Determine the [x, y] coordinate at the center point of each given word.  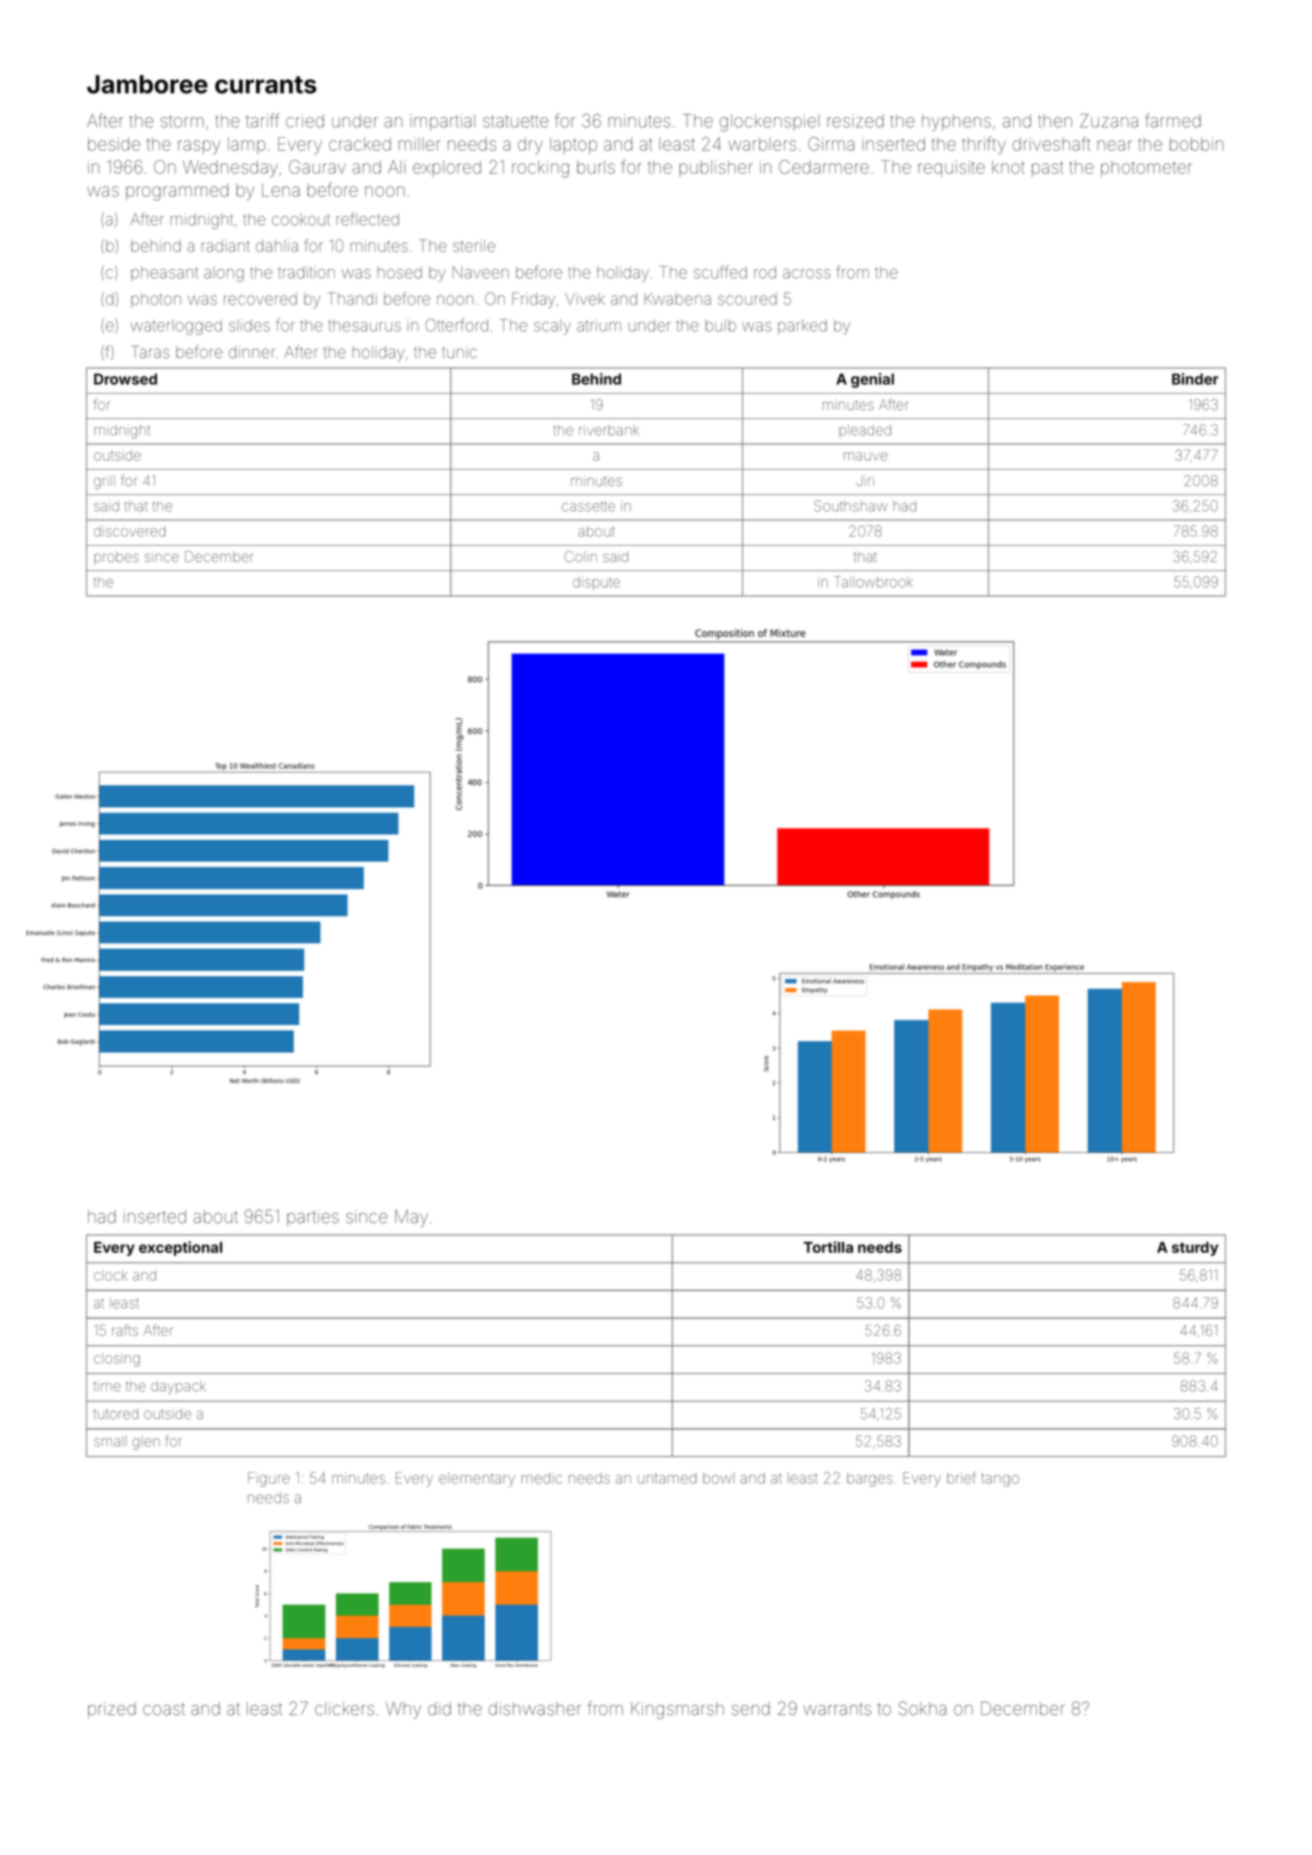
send [751, 1709]
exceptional [180, 1248]
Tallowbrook [873, 582]
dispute [596, 583]
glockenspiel [769, 122]
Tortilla [828, 1247]
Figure [269, 1479]
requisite [951, 168]
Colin [581, 556]
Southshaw [850, 506]
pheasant [164, 273]
